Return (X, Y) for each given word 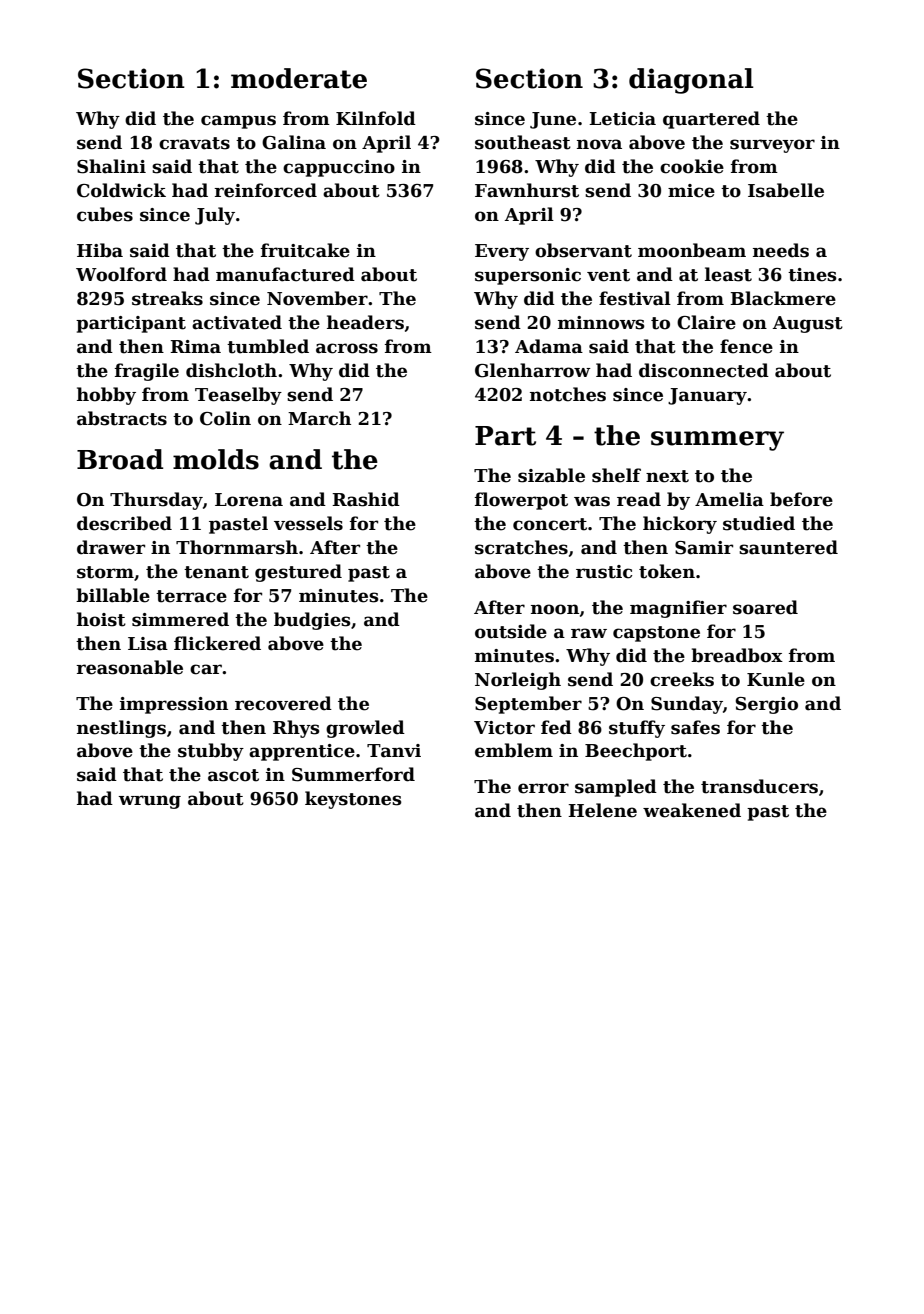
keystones (353, 800)
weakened (692, 810)
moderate (299, 78)
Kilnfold (376, 118)
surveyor (772, 146)
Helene (602, 810)
